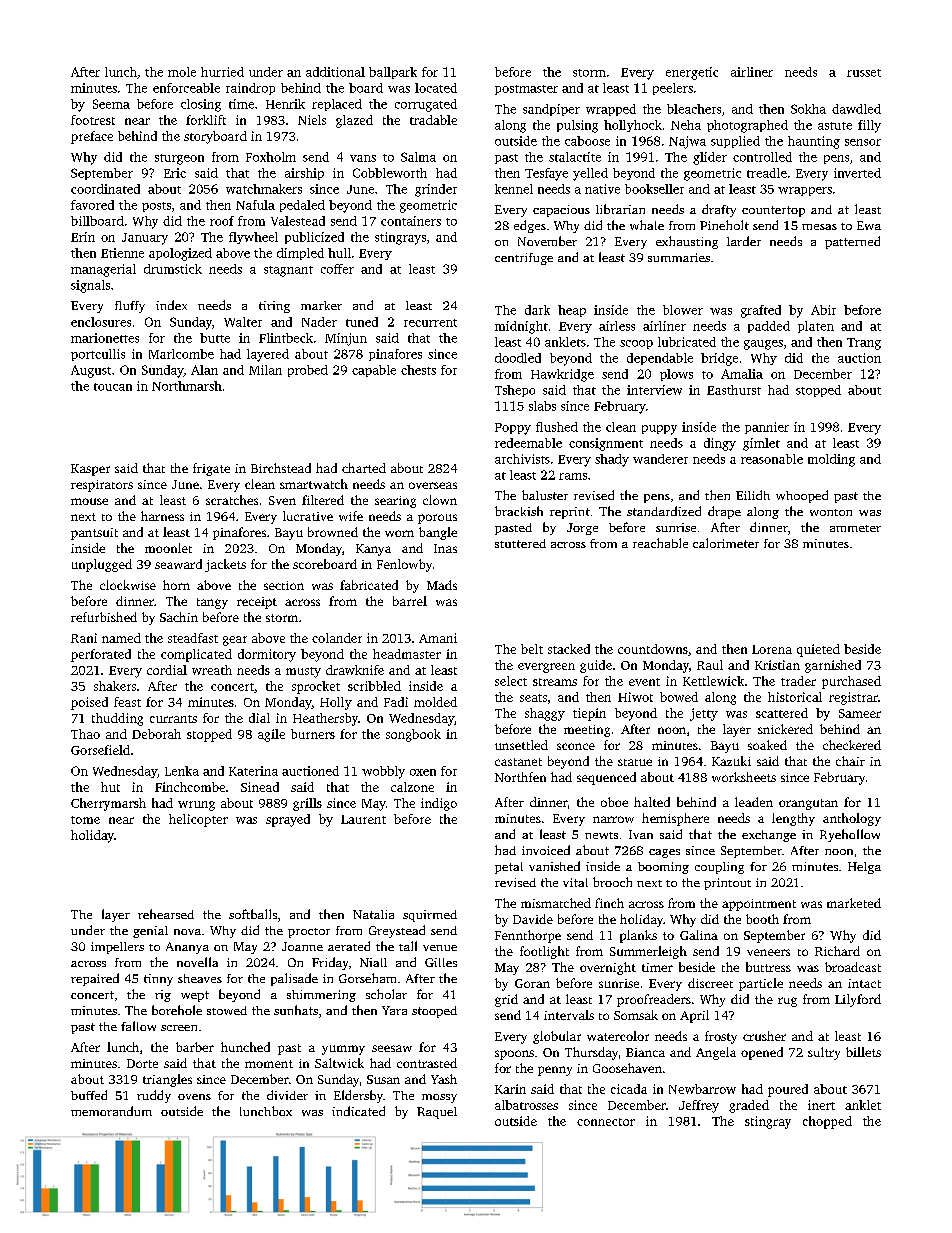 This document has height=1233, width=952. Describe the element at coordinates (854, 903) in the document. I see `marketed` at that location.
